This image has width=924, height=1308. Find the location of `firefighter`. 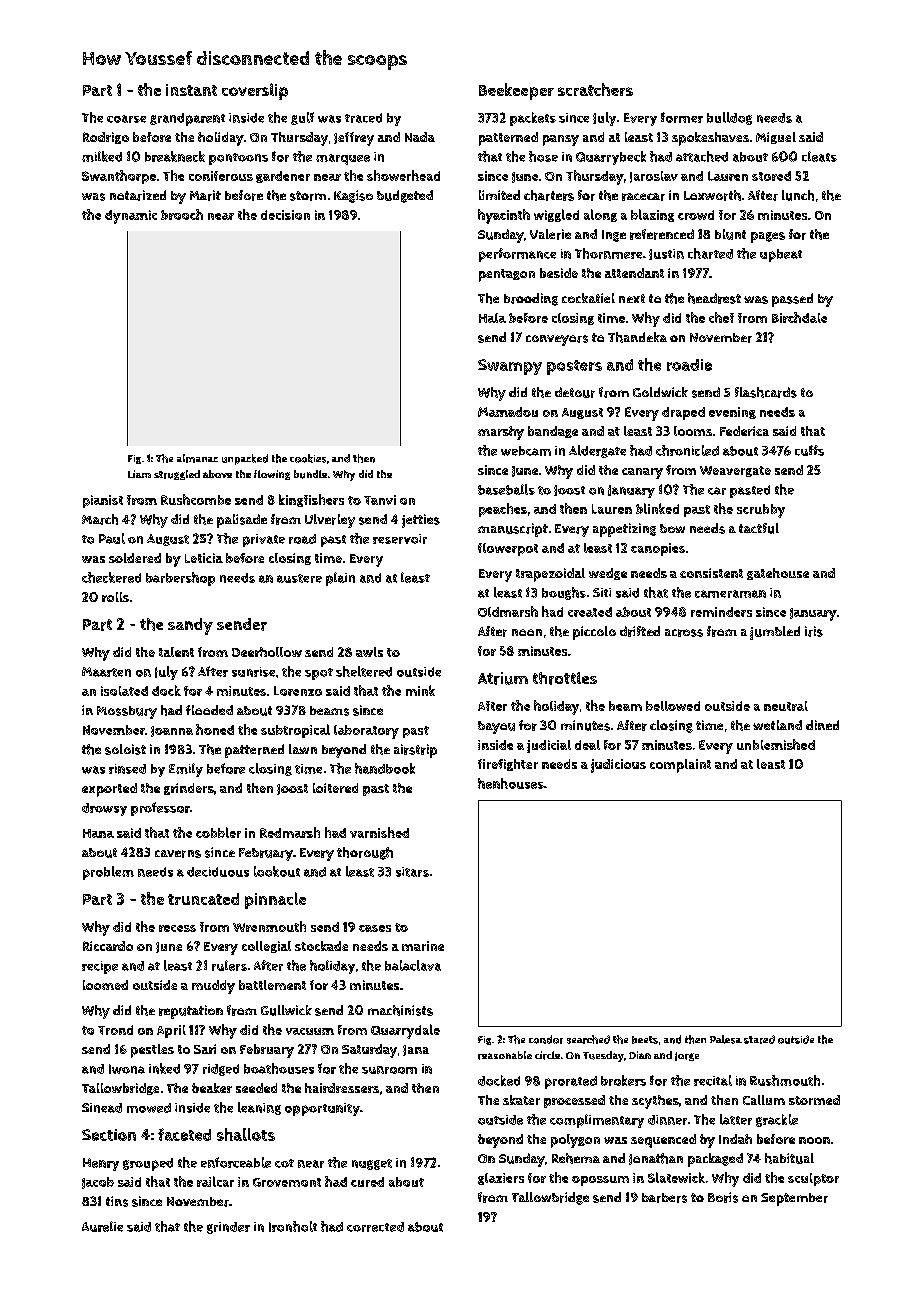

firefighter is located at coordinates (508, 765).
